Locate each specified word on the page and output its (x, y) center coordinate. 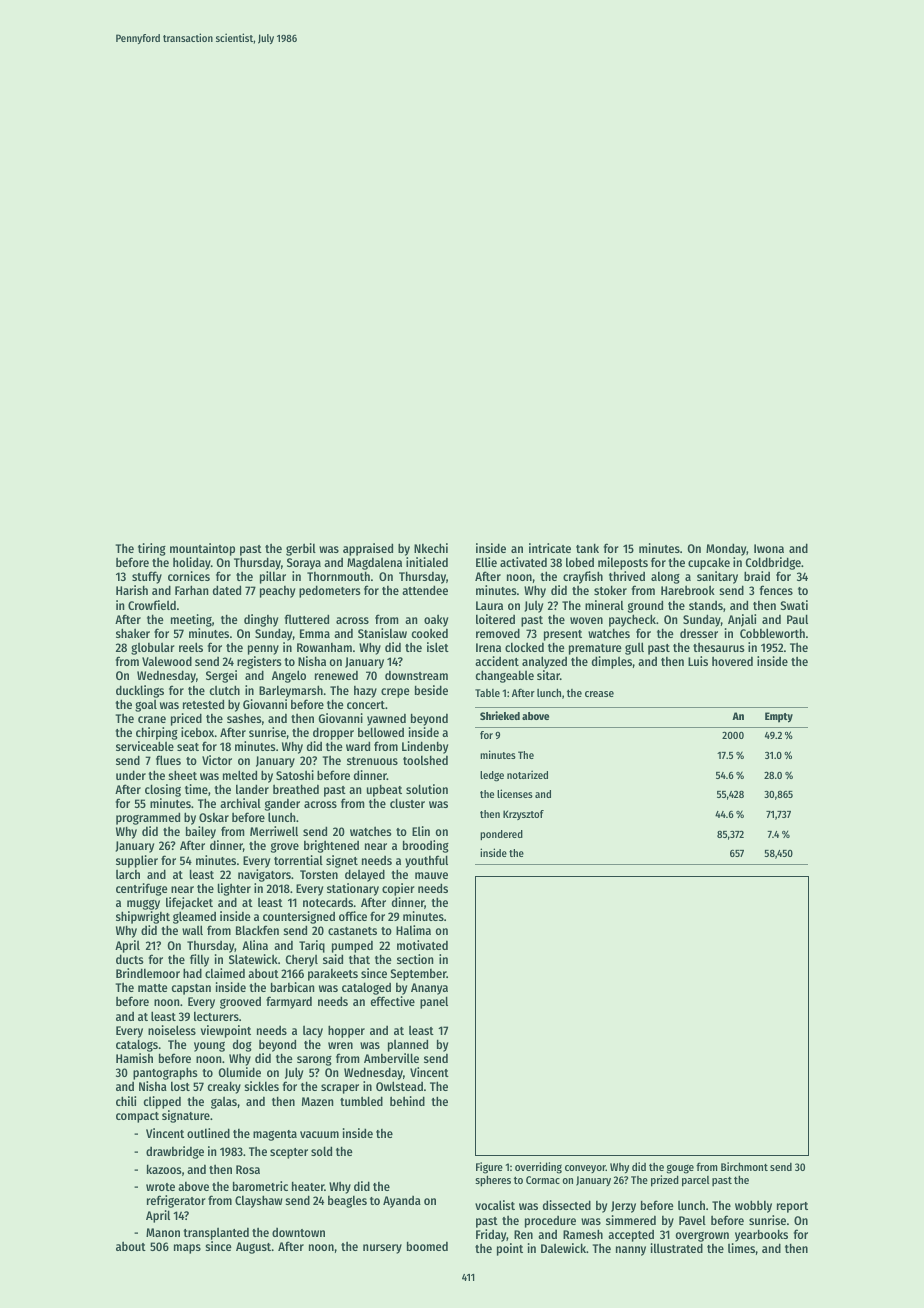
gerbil (301, 549)
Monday (726, 549)
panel (434, 1002)
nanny (631, 1251)
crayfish (583, 578)
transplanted (216, 1233)
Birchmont (744, 1166)
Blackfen (257, 930)
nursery (382, 1249)
